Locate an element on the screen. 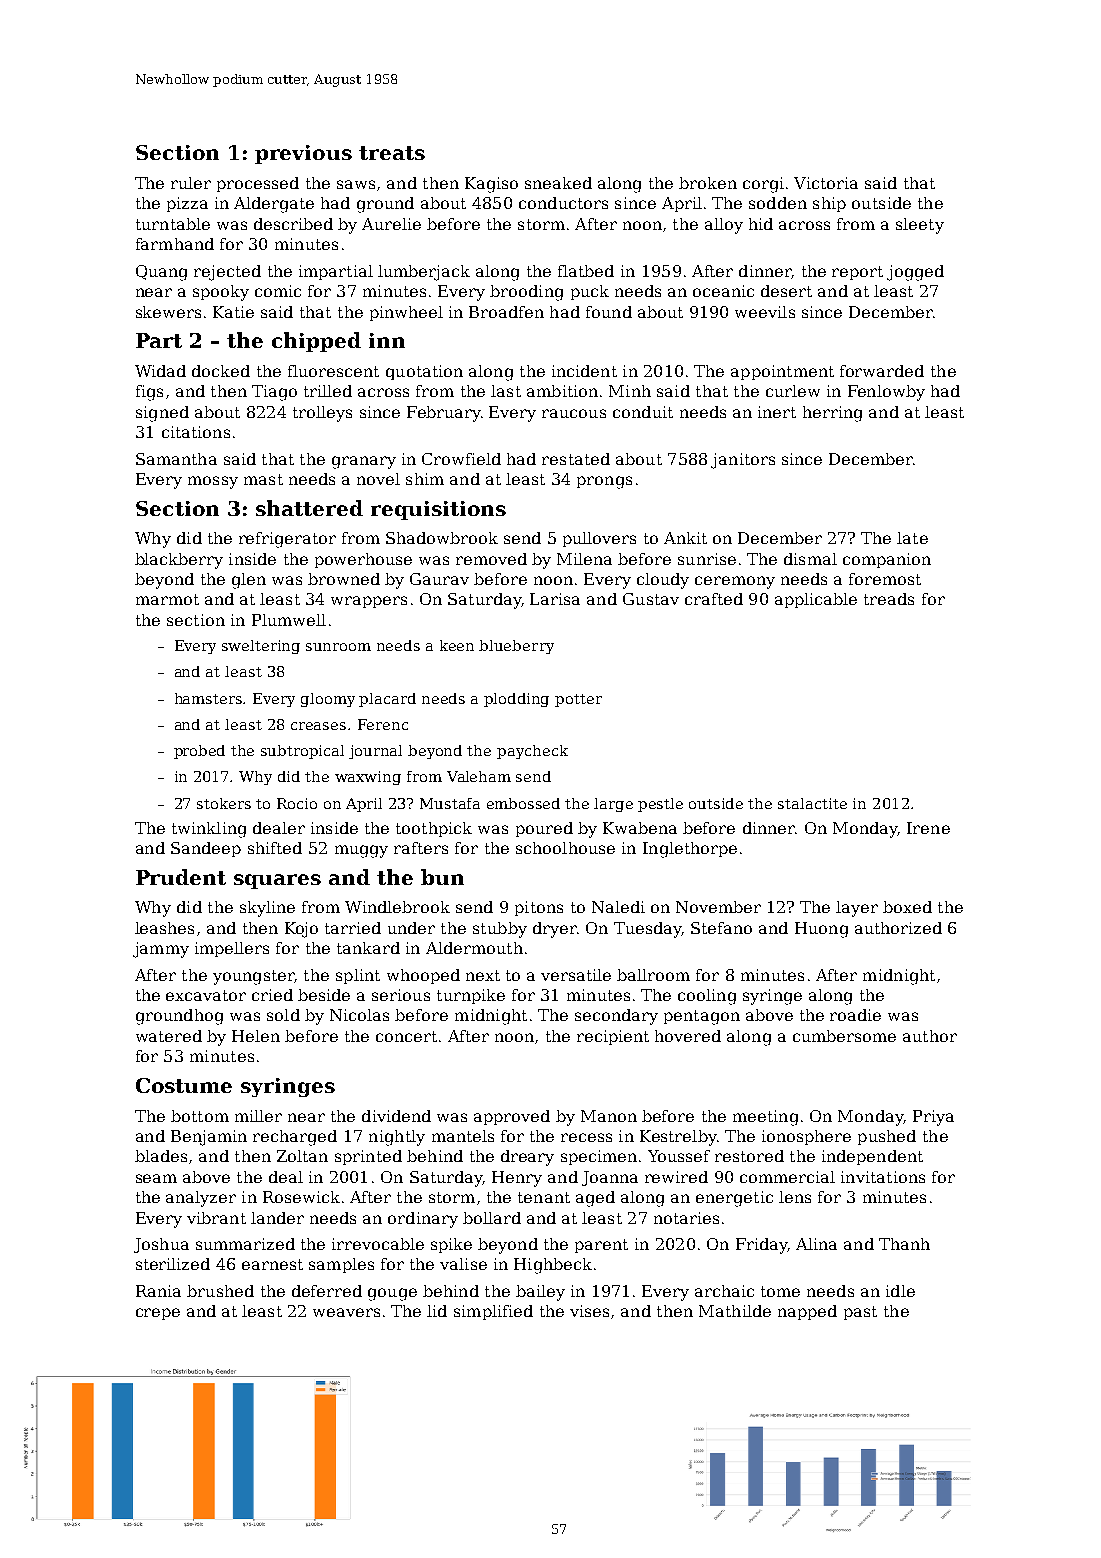 The width and height of the screenshot is (1101, 1558). forwarded is located at coordinates (882, 371).
